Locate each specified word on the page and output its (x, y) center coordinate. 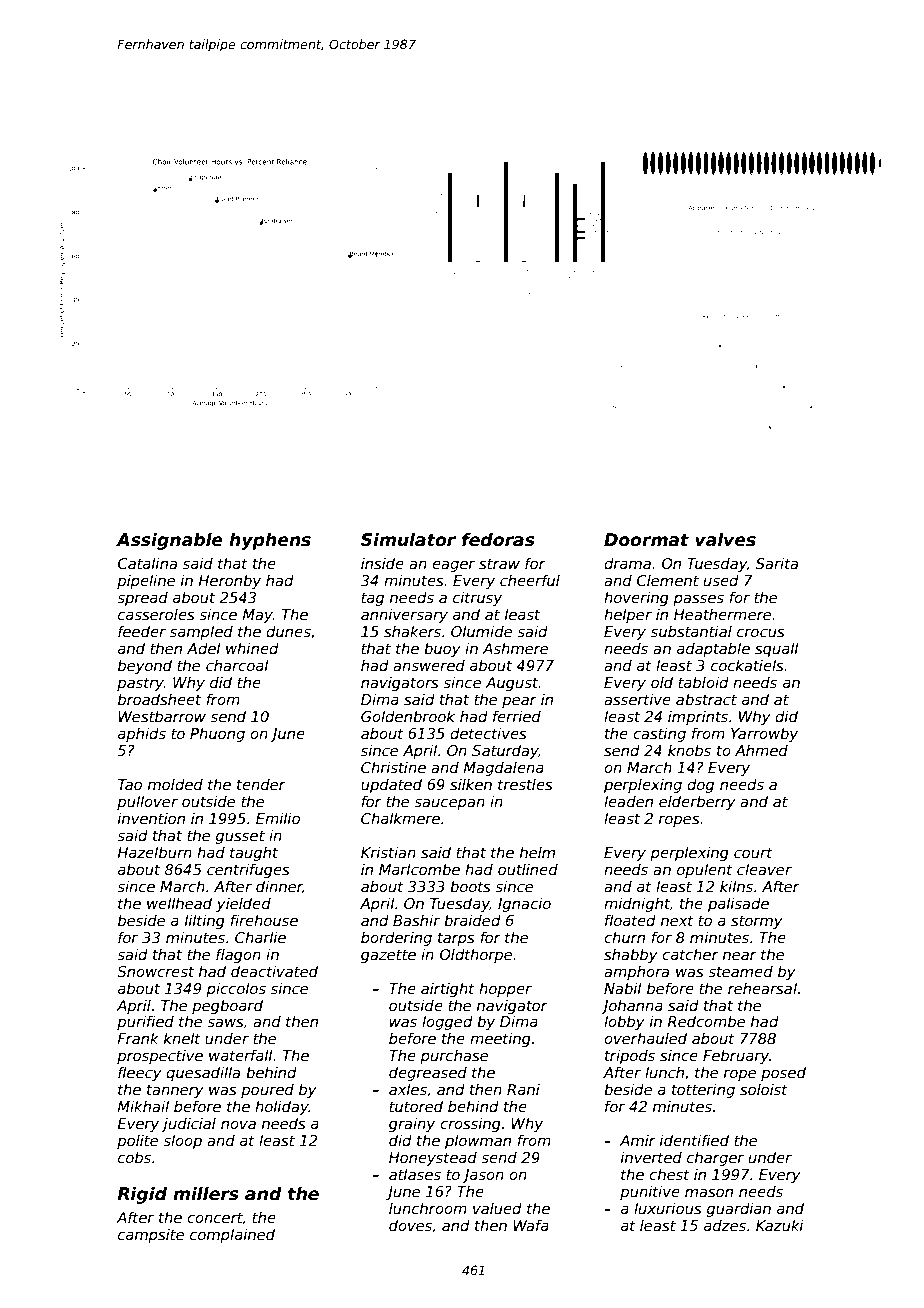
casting (659, 734)
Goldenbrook (408, 716)
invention (151, 818)
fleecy (140, 1073)
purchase (454, 1057)
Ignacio (524, 904)
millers (206, 1193)
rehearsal (762, 988)
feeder (142, 631)
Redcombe (706, 1021)
